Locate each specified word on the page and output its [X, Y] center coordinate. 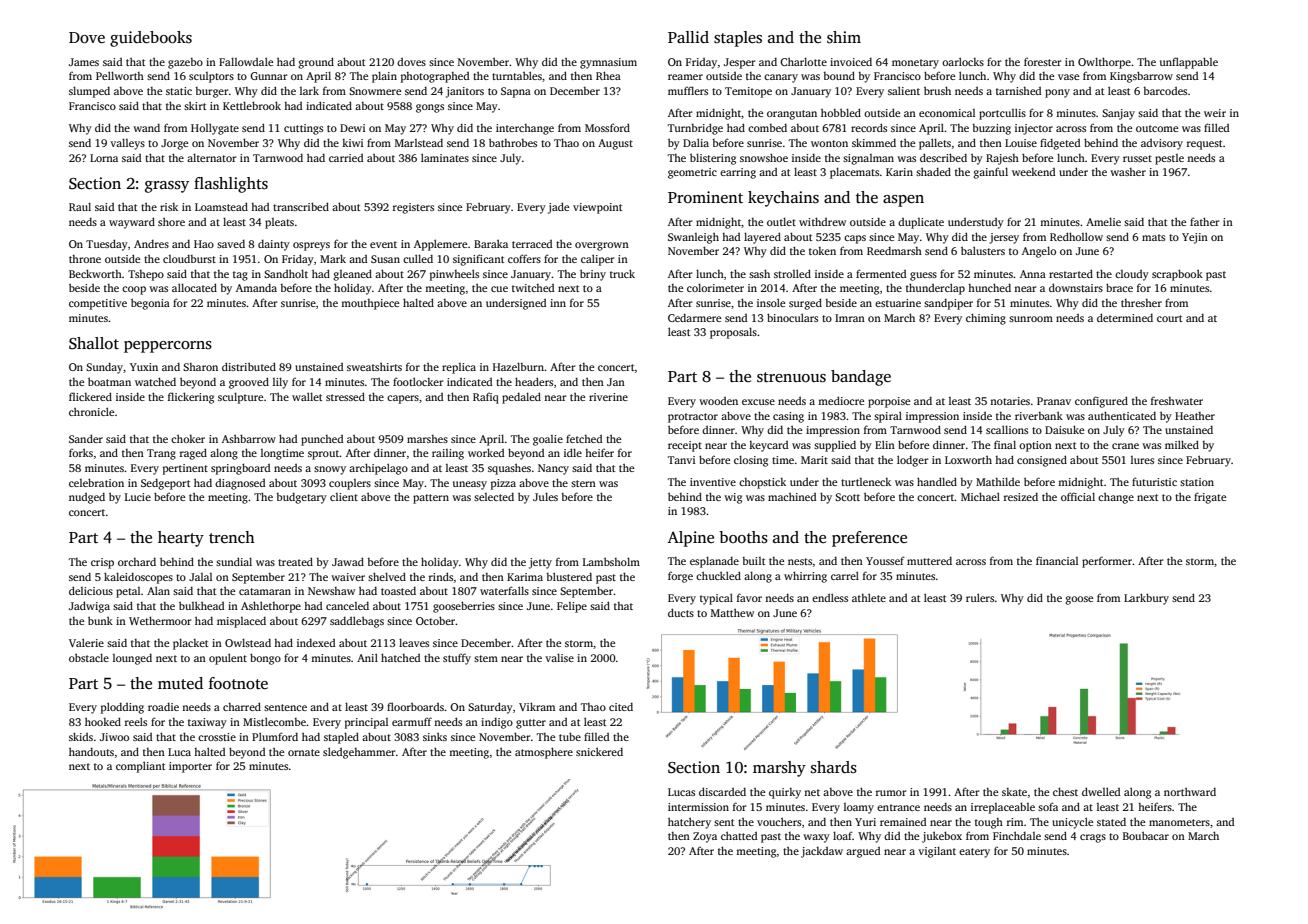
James [84, 62]
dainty [274, 245]
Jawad [348, 561]
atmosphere [544, 753]
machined [792, 497]
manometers [1179, 822]
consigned [1042, 461]
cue [499, 289]
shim [844, 37]
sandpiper [948, 304]
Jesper [739, 63]
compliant [140, 767]
